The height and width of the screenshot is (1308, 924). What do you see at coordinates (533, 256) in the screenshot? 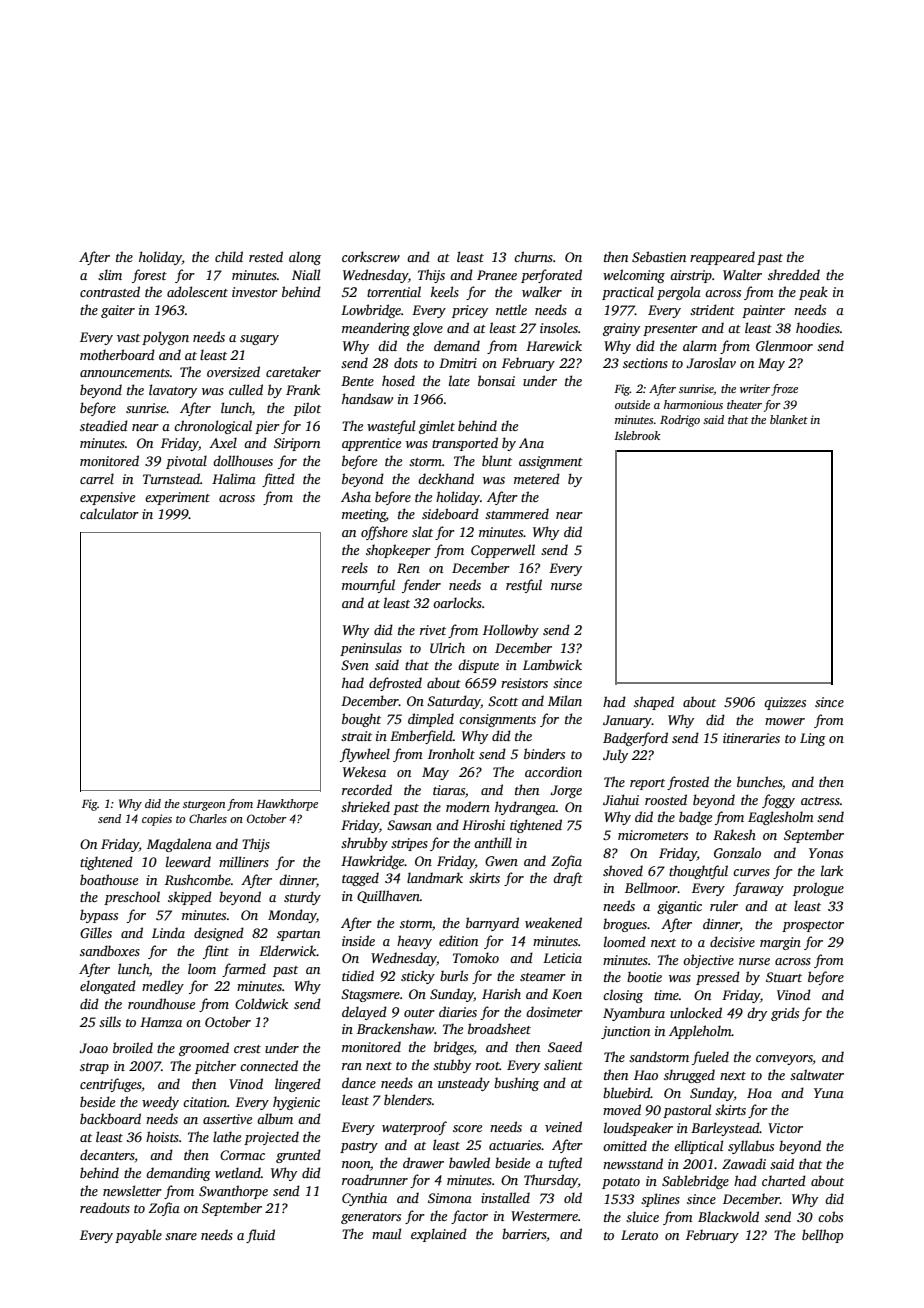
I see `churns` at bounding box center [533, 256].
